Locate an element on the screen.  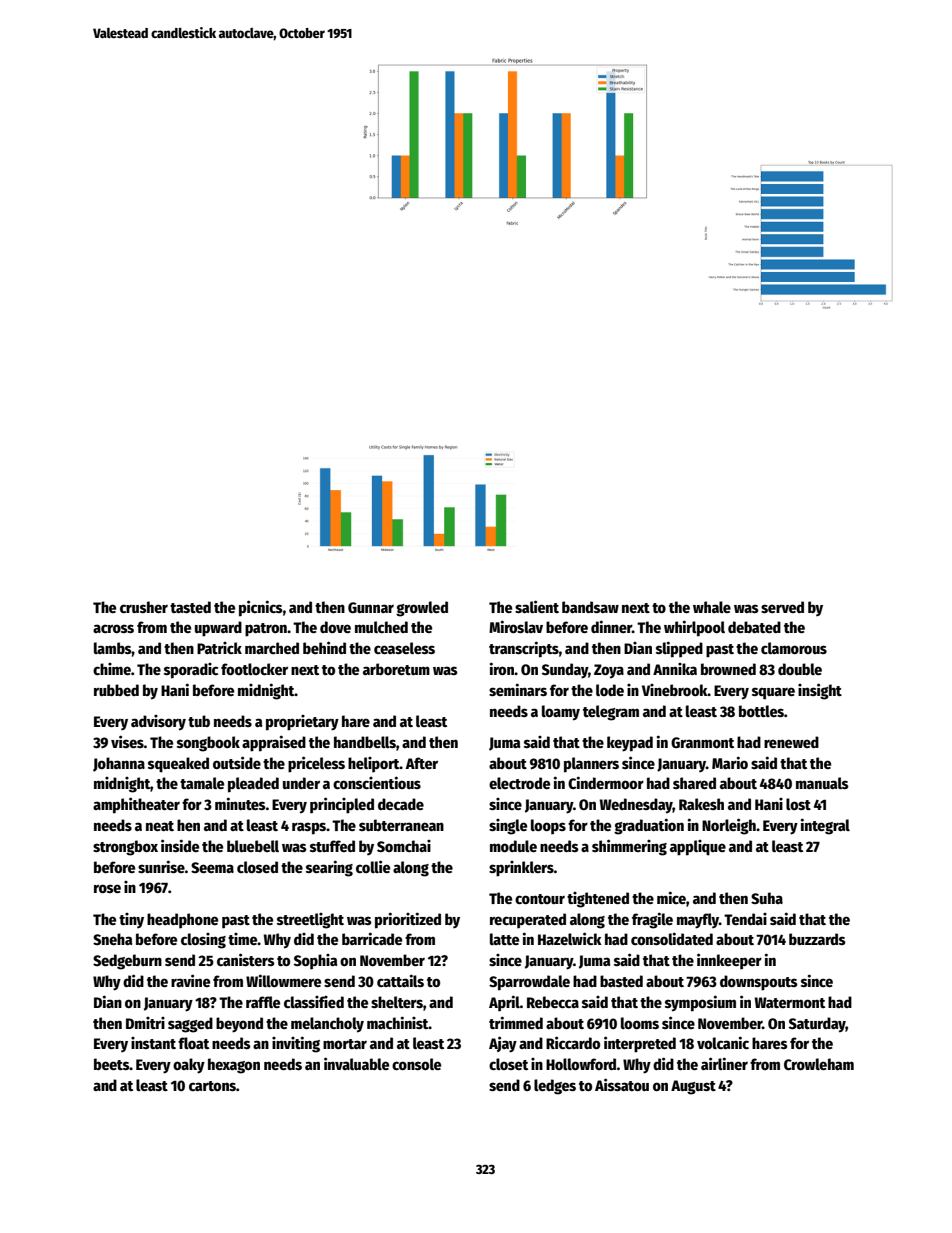
inviting is located at coordinates (296, 1044).
